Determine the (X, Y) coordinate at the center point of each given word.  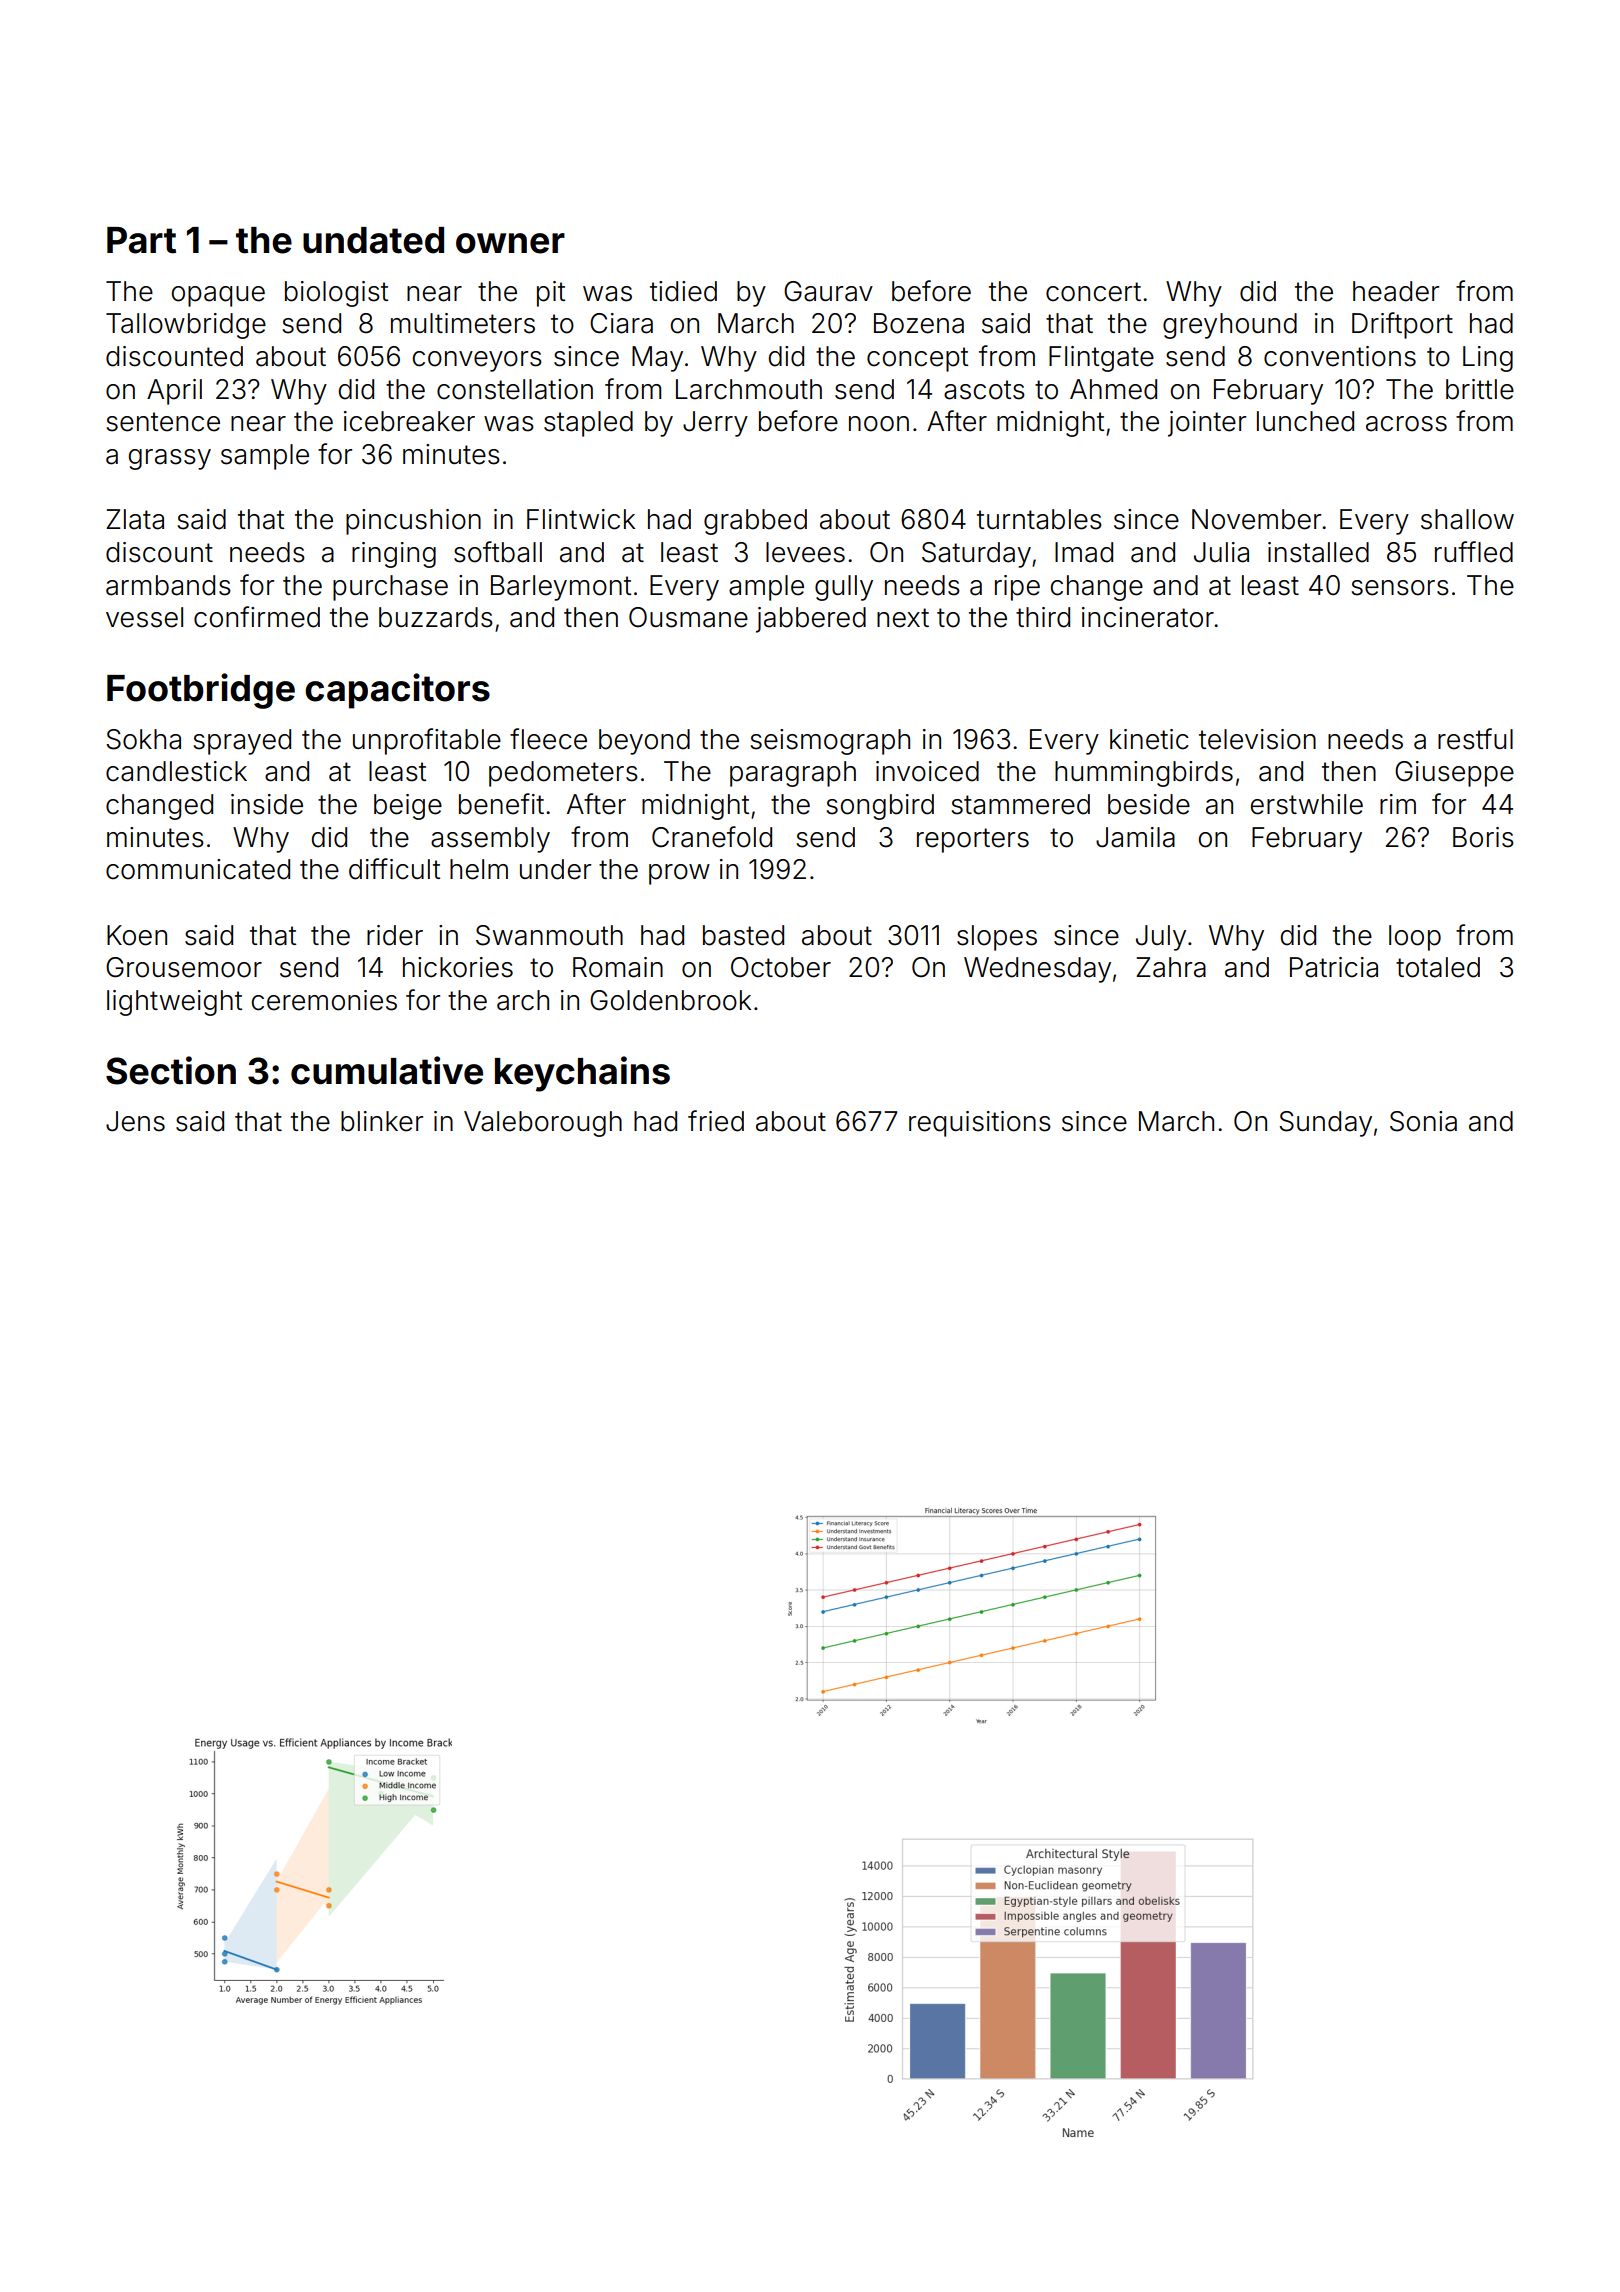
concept (917, 359)
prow (679, 874)
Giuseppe (1454, 774)
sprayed (242, 742)
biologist (336, 294)
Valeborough (543, 1124)
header (1396, 291)
